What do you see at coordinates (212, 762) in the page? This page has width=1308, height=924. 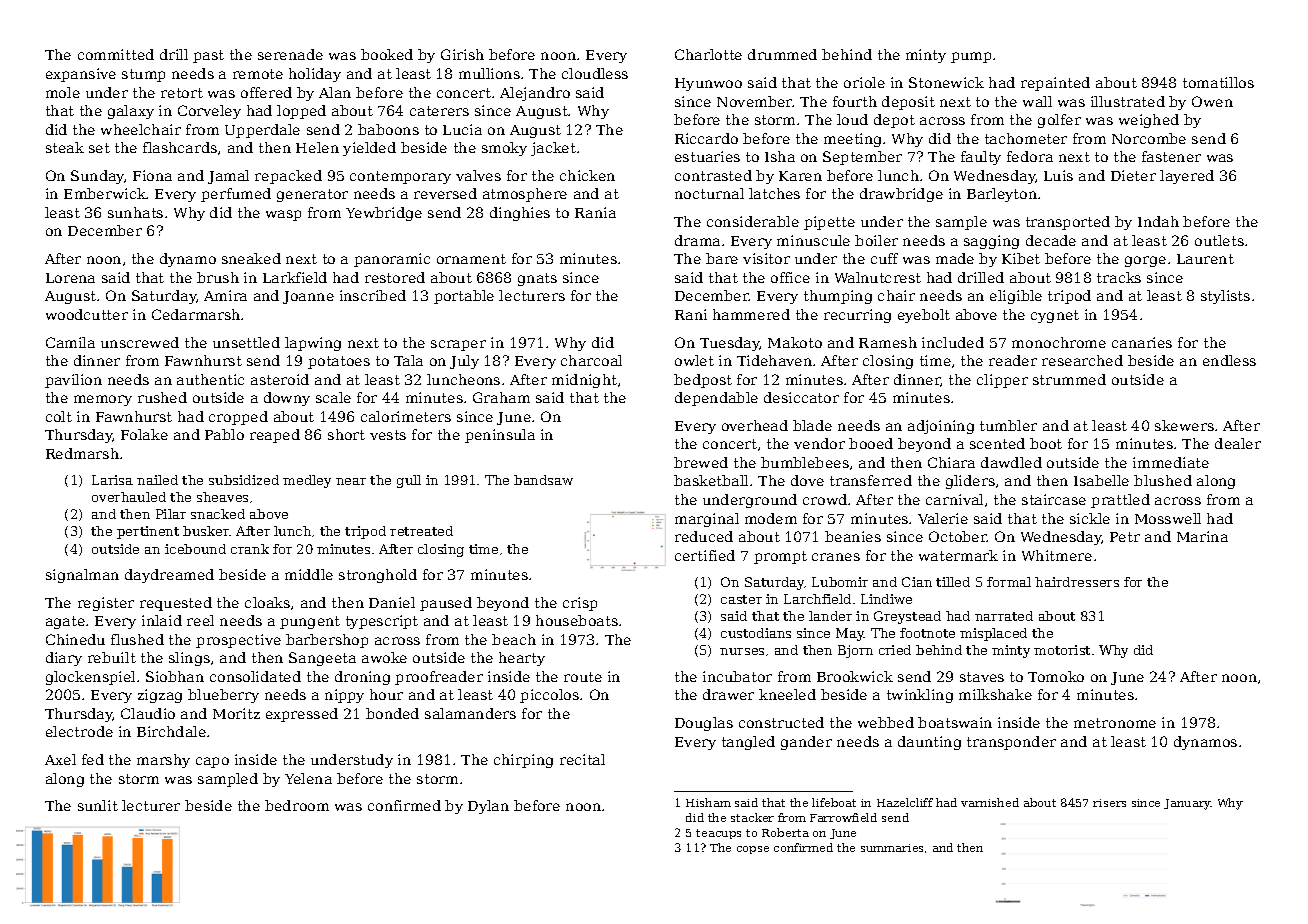 I see `capo` at bounding box center [212, 762].
